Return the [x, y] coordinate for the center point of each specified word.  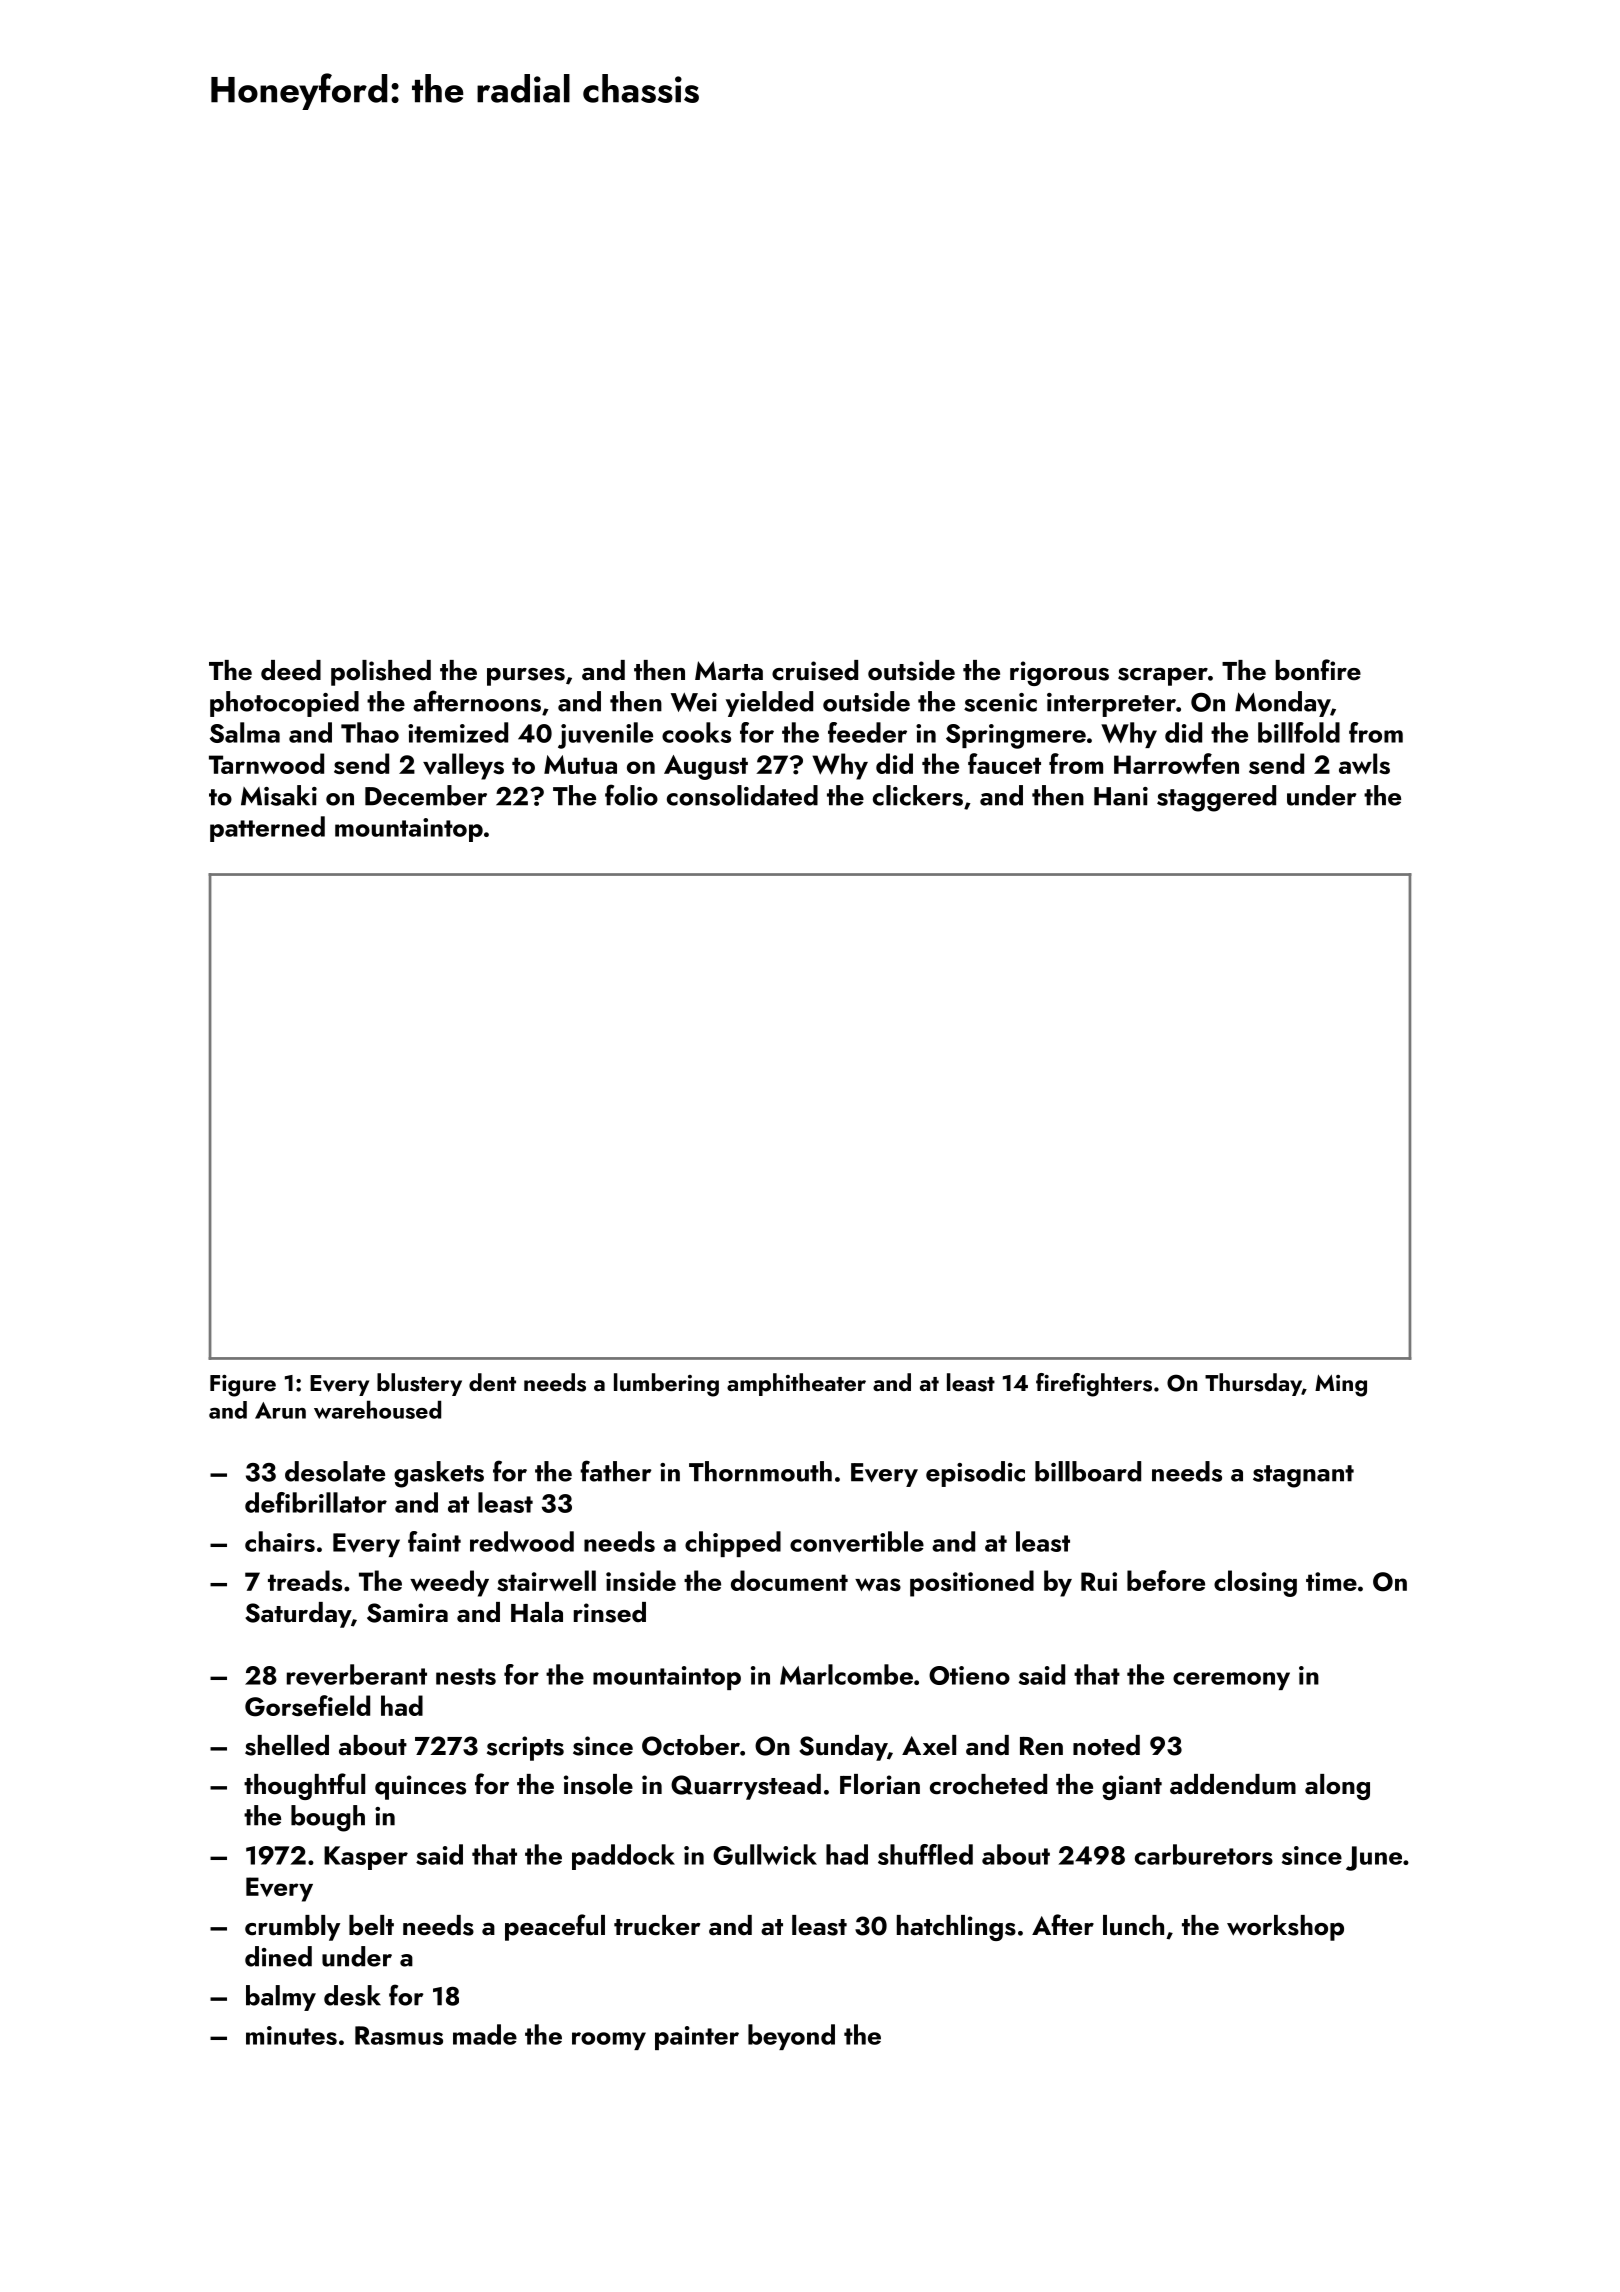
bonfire [1318, 670]
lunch [1133, 1925]
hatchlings [956, 1928]
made [485, 2034]
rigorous [1059, 673]
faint [434, 1541]
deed [291, 670]
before [1166, 1580]
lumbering [666, 1385]
